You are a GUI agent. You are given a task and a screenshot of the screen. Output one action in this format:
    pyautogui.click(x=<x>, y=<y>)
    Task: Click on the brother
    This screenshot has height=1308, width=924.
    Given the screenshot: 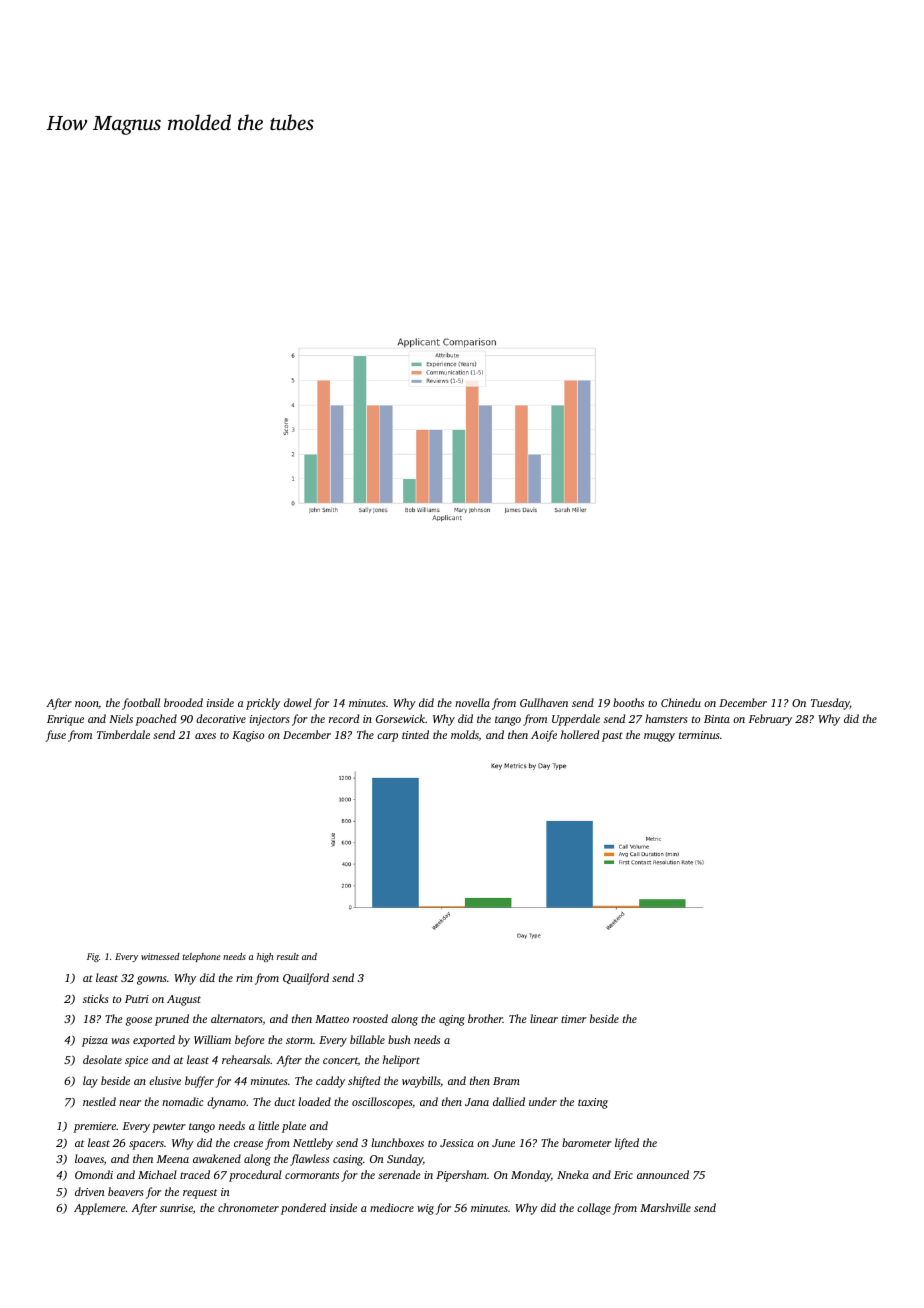 What is the action you would take?
    pyautogui.click(x=485, y=1018)
